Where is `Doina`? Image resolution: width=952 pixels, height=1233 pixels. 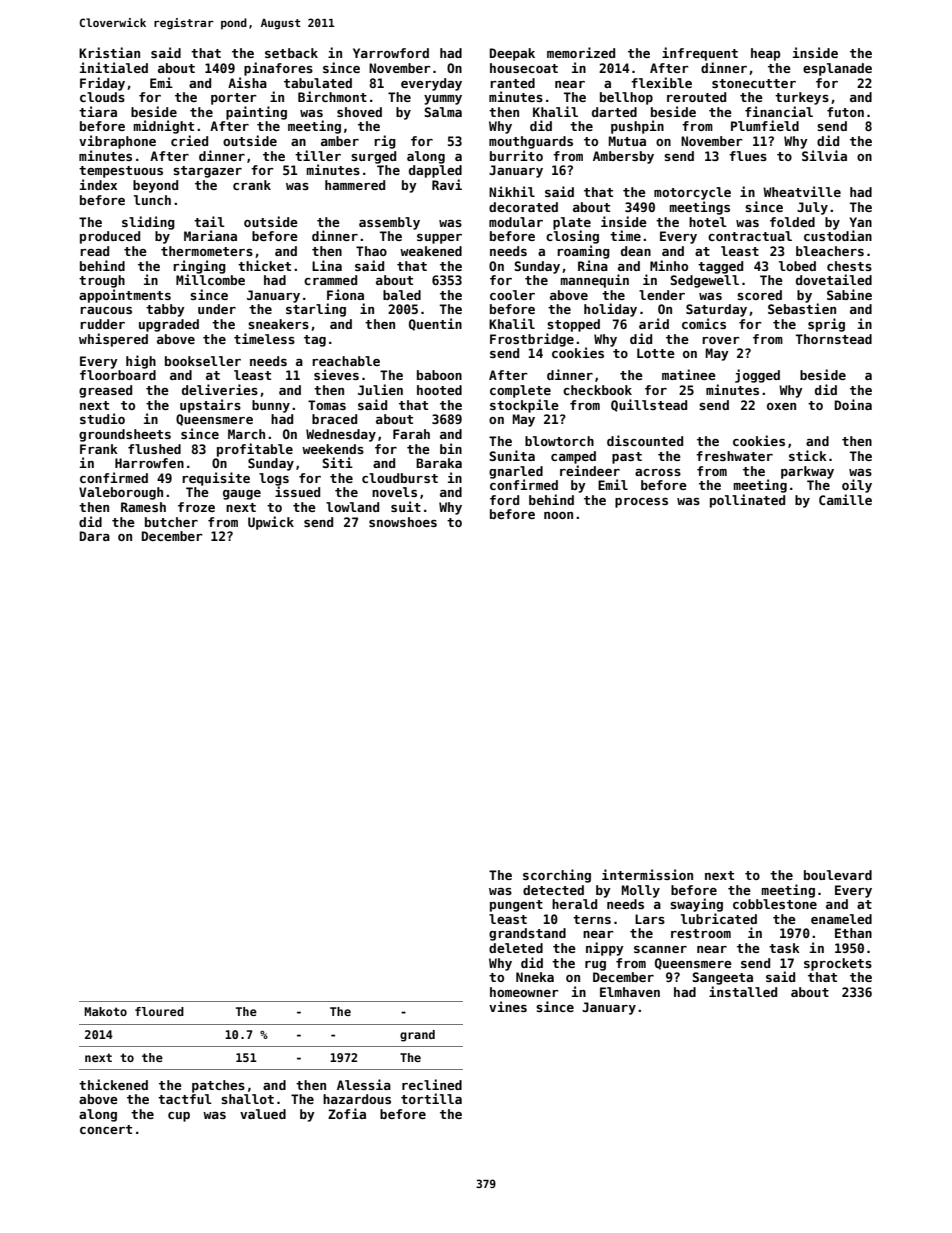
Doina is located at coordinates (853, 404).
